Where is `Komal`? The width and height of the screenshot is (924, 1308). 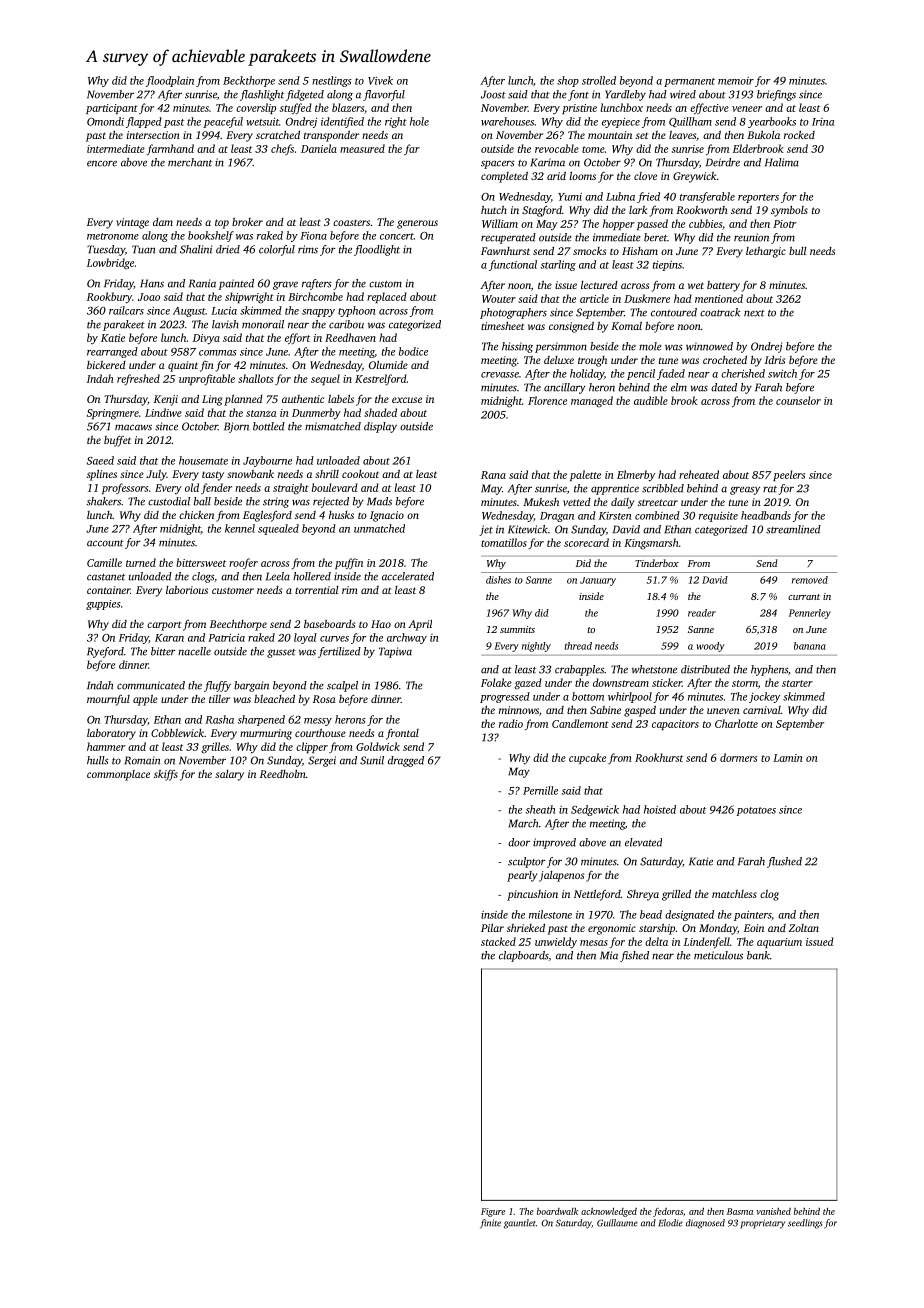
Komal is located at coordinates (626, 326).
